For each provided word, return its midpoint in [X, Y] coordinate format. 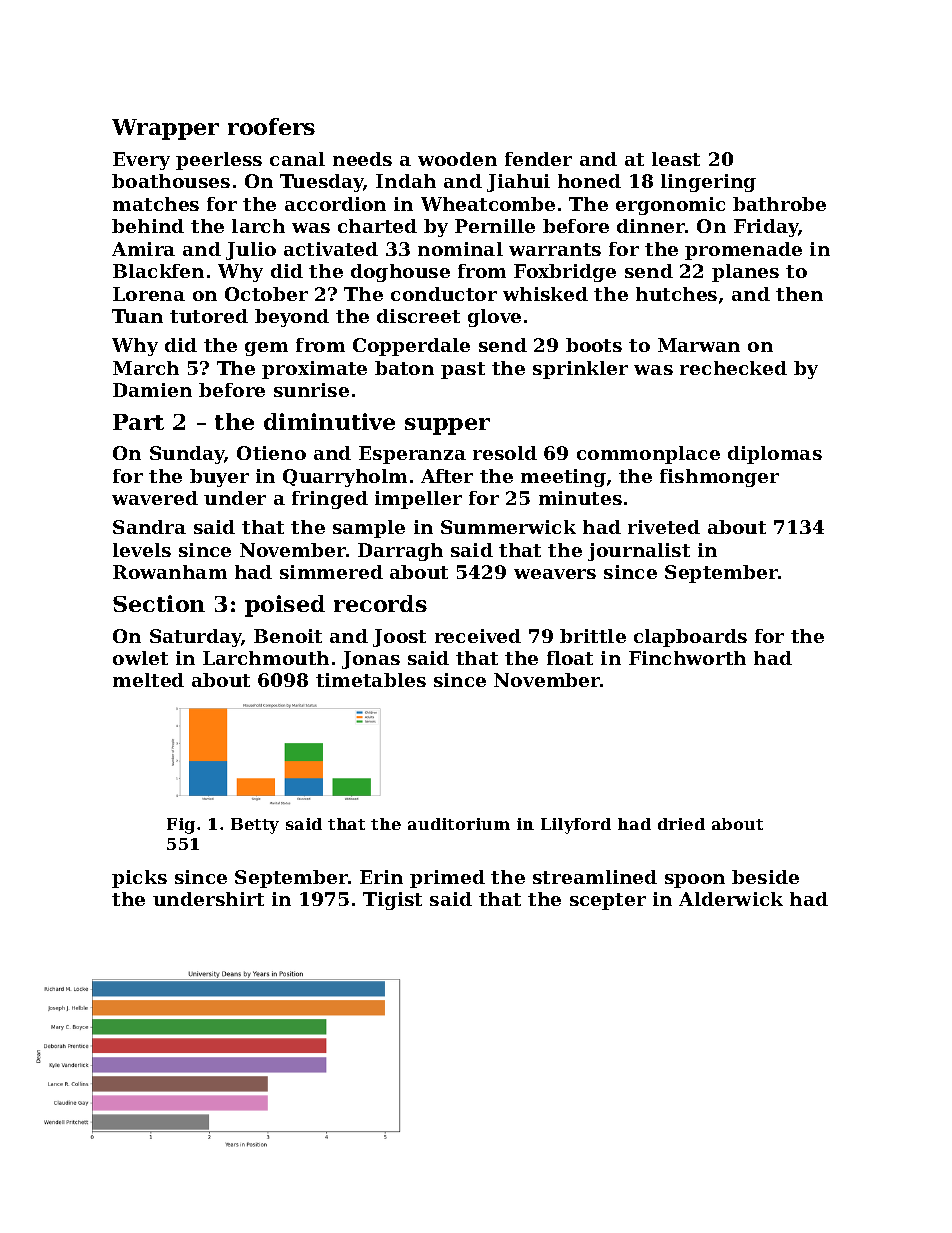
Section [159, 603]
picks [139, 879]
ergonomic [670, 206]
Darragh [400, 552]
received [478, 636]
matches [156, 204]
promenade [743, 251]
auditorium [459, 824]
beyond [292, 318]
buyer [219, 478]
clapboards [690, 638]
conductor [444, 294]
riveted [664, 527]
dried [681, 824]
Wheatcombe [488, 204]
